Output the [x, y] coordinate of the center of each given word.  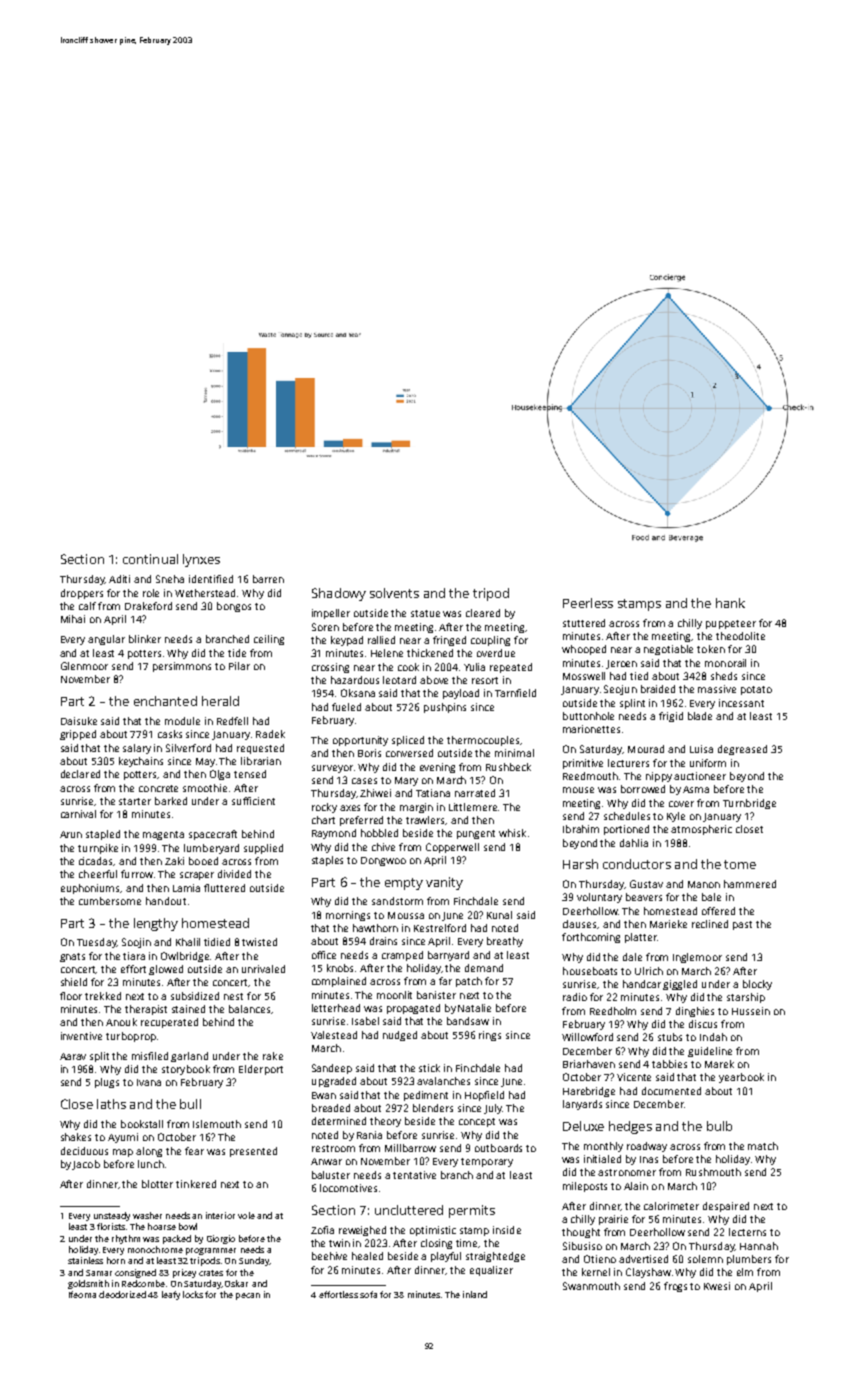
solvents [394, 593]
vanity [444, 883]
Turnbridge [749, 804]
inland [475, 1294]
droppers [82, 594]
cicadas [96, 861]
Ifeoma [82, 1294]
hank [730, 603]
